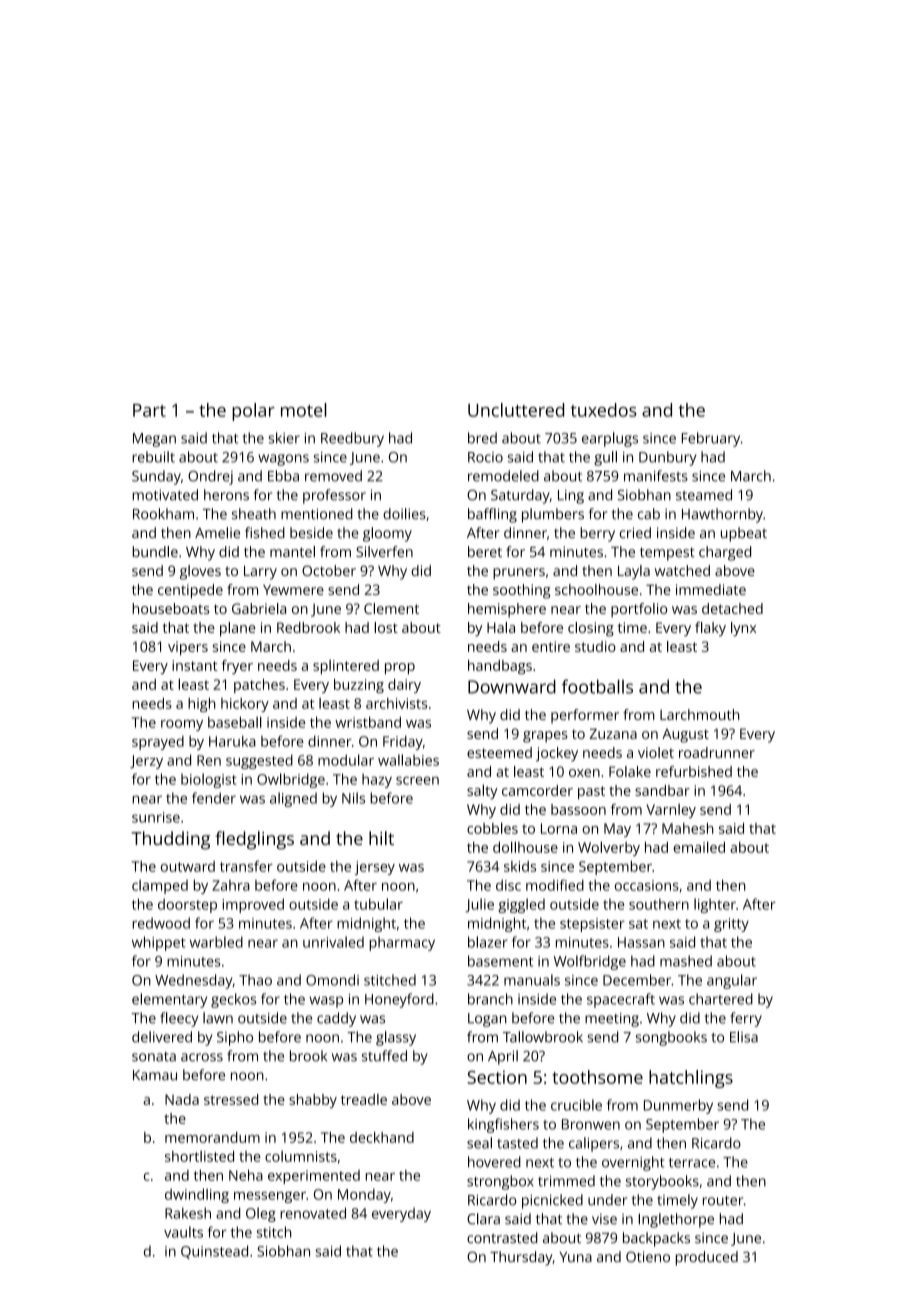  I want to click on caddy, so click(336, 1019).
